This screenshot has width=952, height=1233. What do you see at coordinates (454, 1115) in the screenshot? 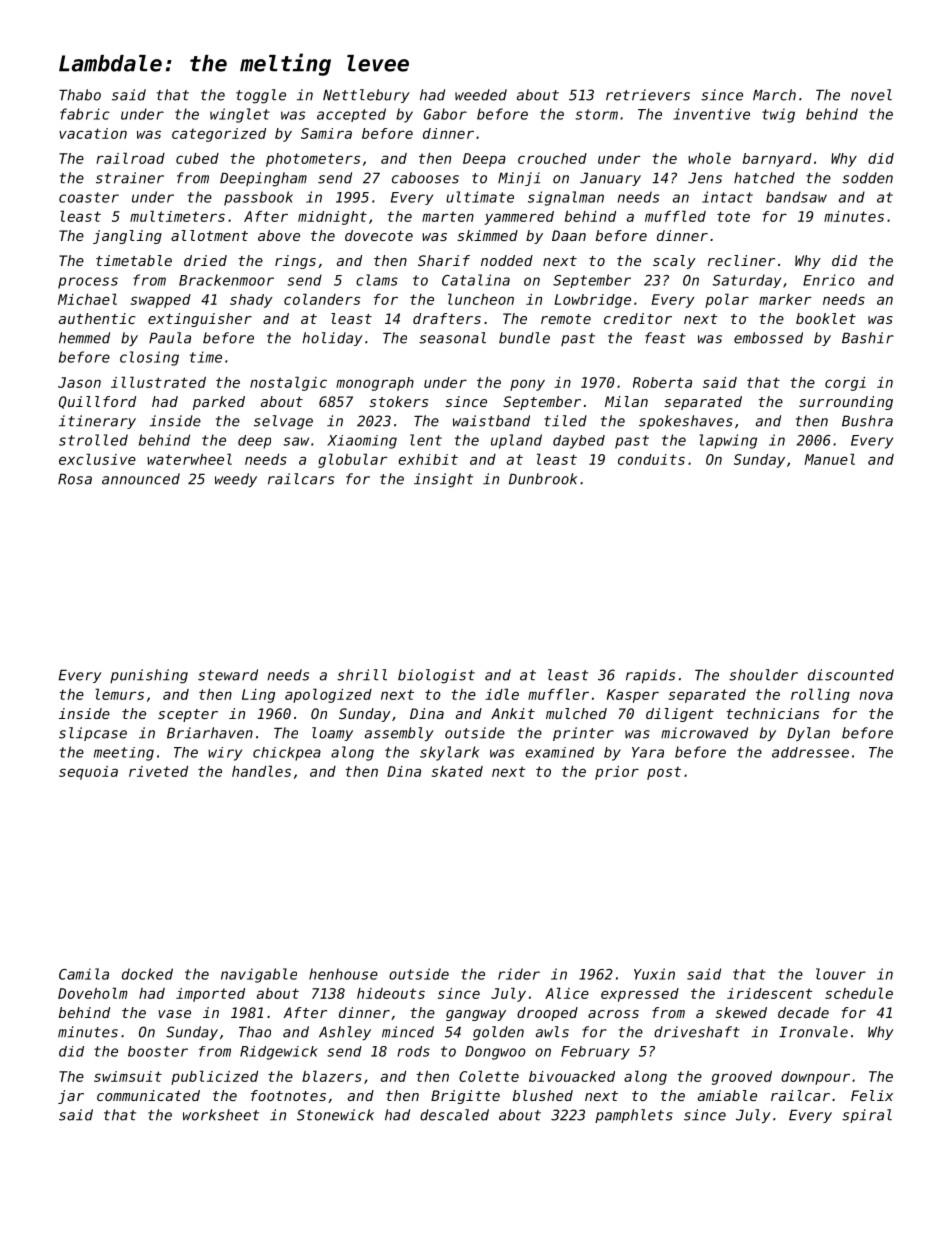
I see `descaled` at bounding box center [454, 1115].
